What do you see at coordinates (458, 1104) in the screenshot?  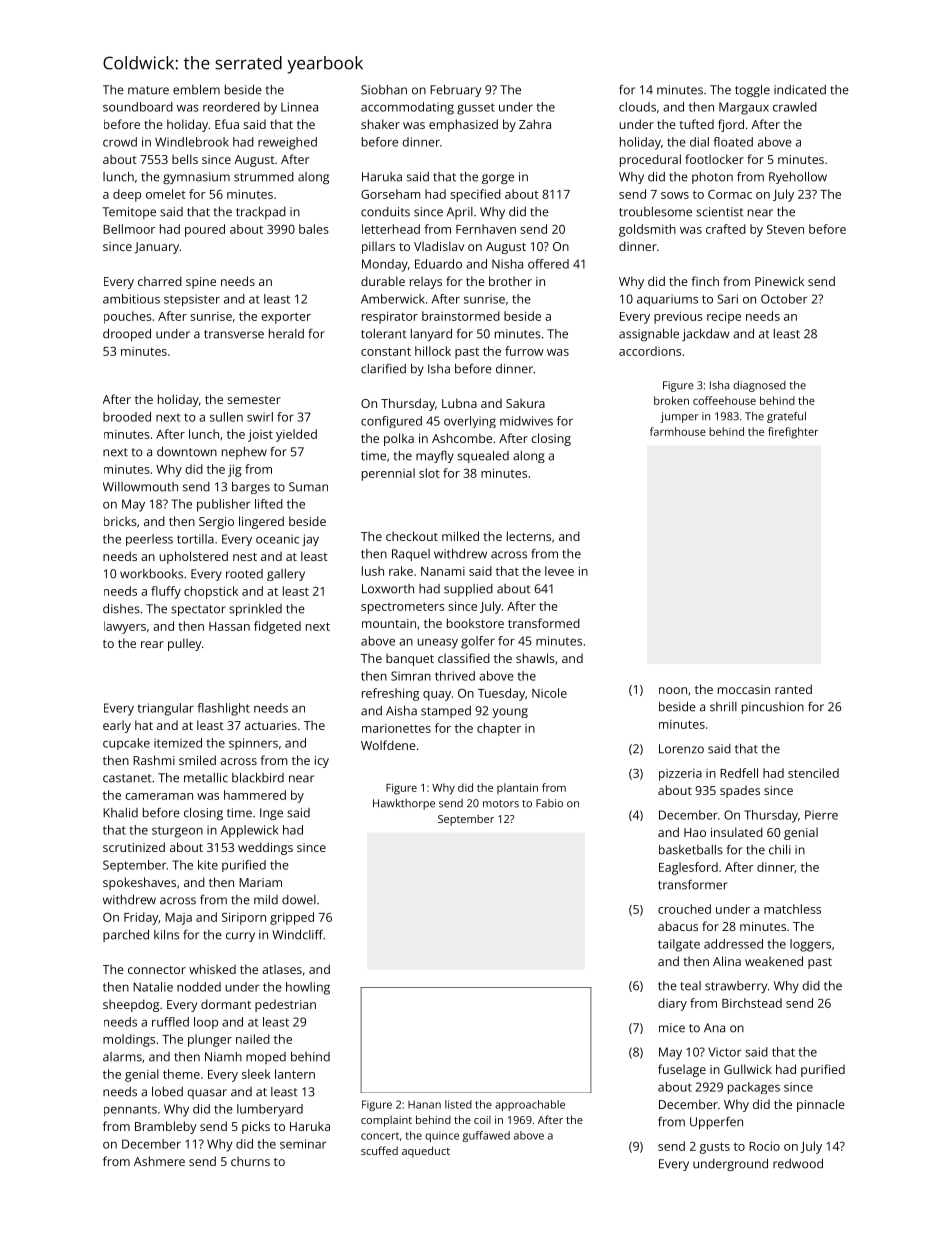 I see `listed` at bounding box center [458, 1104].
